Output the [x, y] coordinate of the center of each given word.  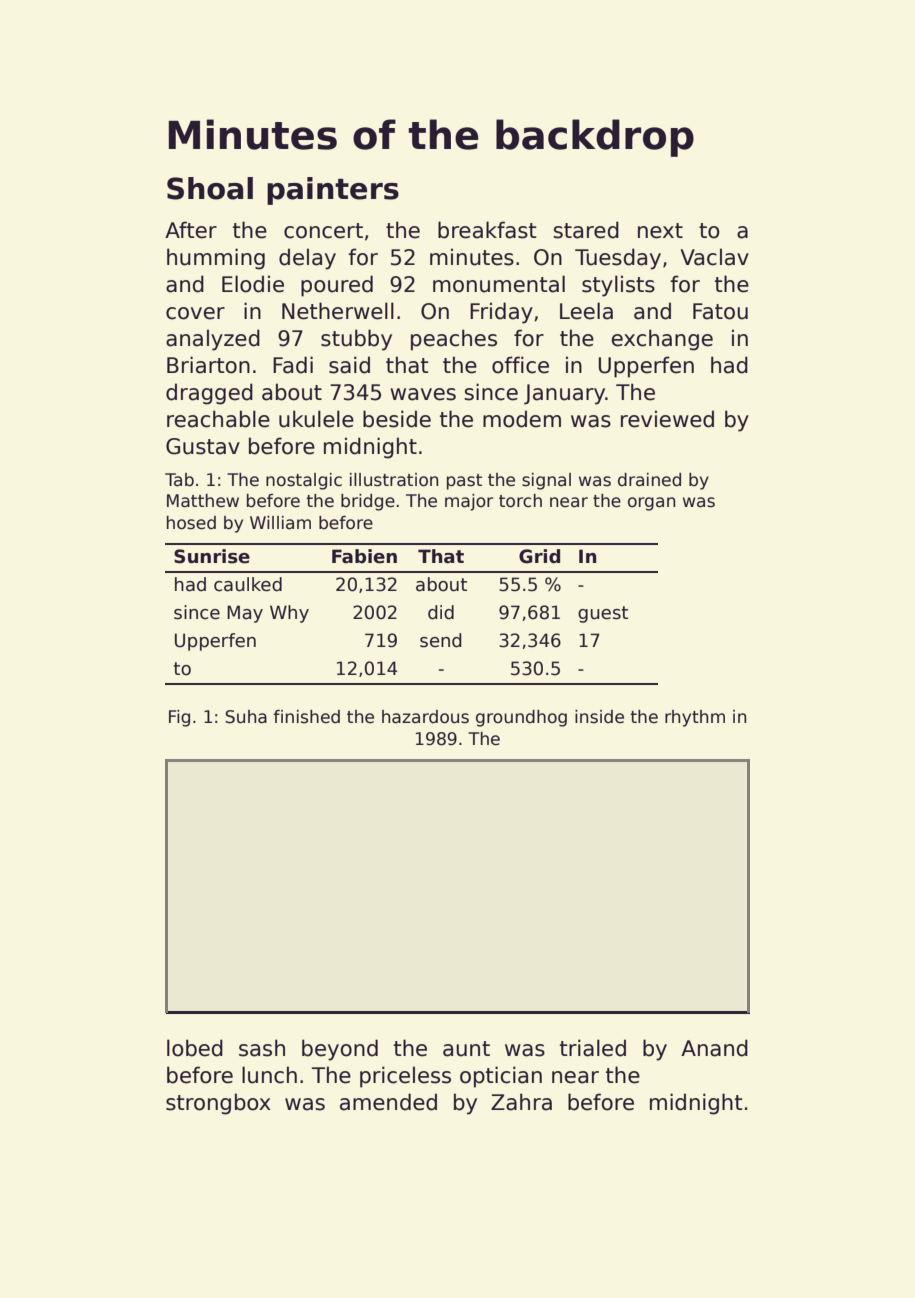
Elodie [253, 284]
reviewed [667, 419]
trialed [593, 1048]
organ [651, 504]
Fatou [720, 311]
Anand [714, 1048]
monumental [499, 284]
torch [520, 501]
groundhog [521, 718]
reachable [218, 419]
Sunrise [212, 556]
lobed [195, 1048]
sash [262, 1048]
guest [603, 614]
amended [388, 1102]
